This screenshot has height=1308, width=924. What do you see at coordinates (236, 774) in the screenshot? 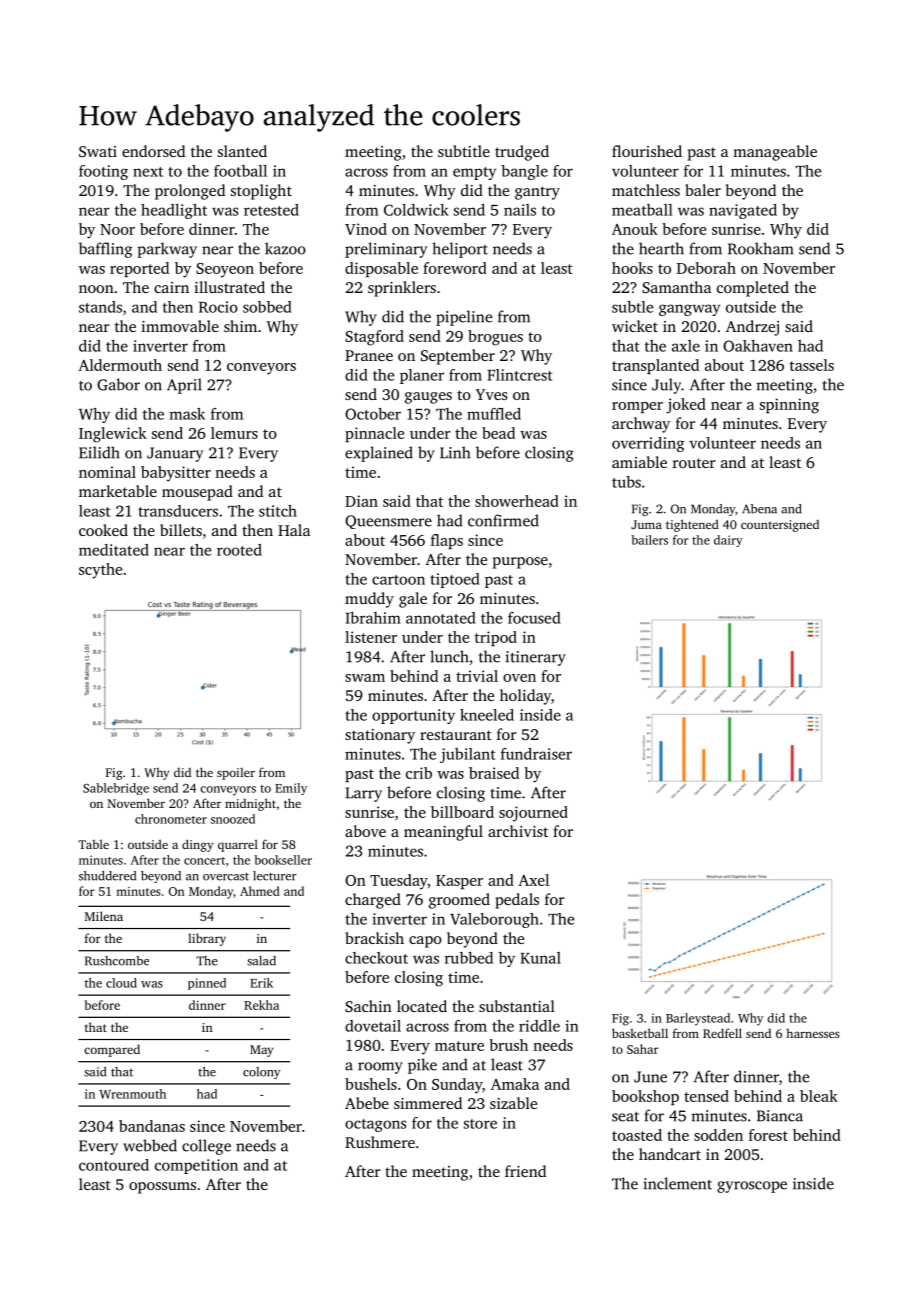
I see `spoiler` at bounding box center [236, 774].
